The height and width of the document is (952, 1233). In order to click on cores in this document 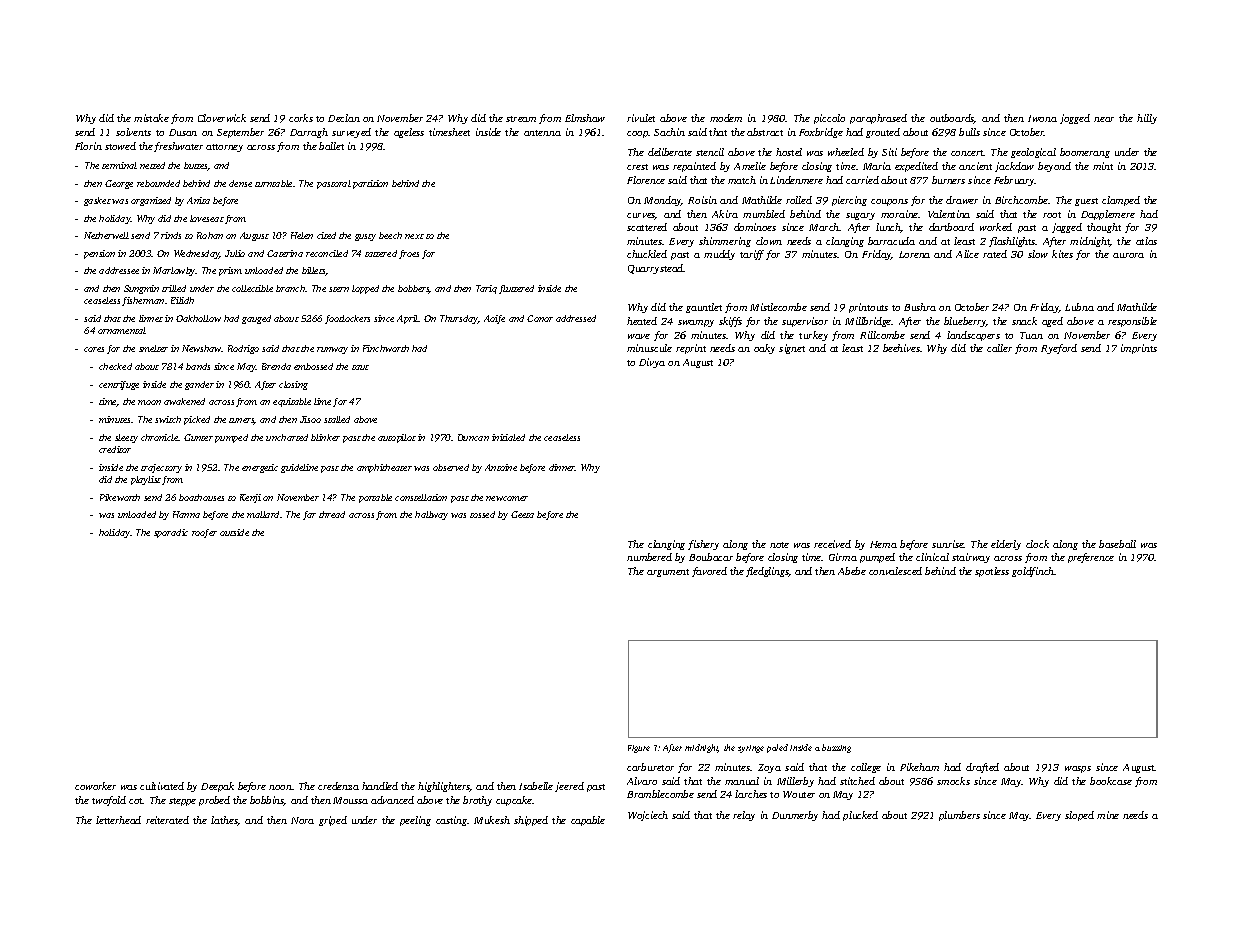, I will do `click(94, 349)`.
